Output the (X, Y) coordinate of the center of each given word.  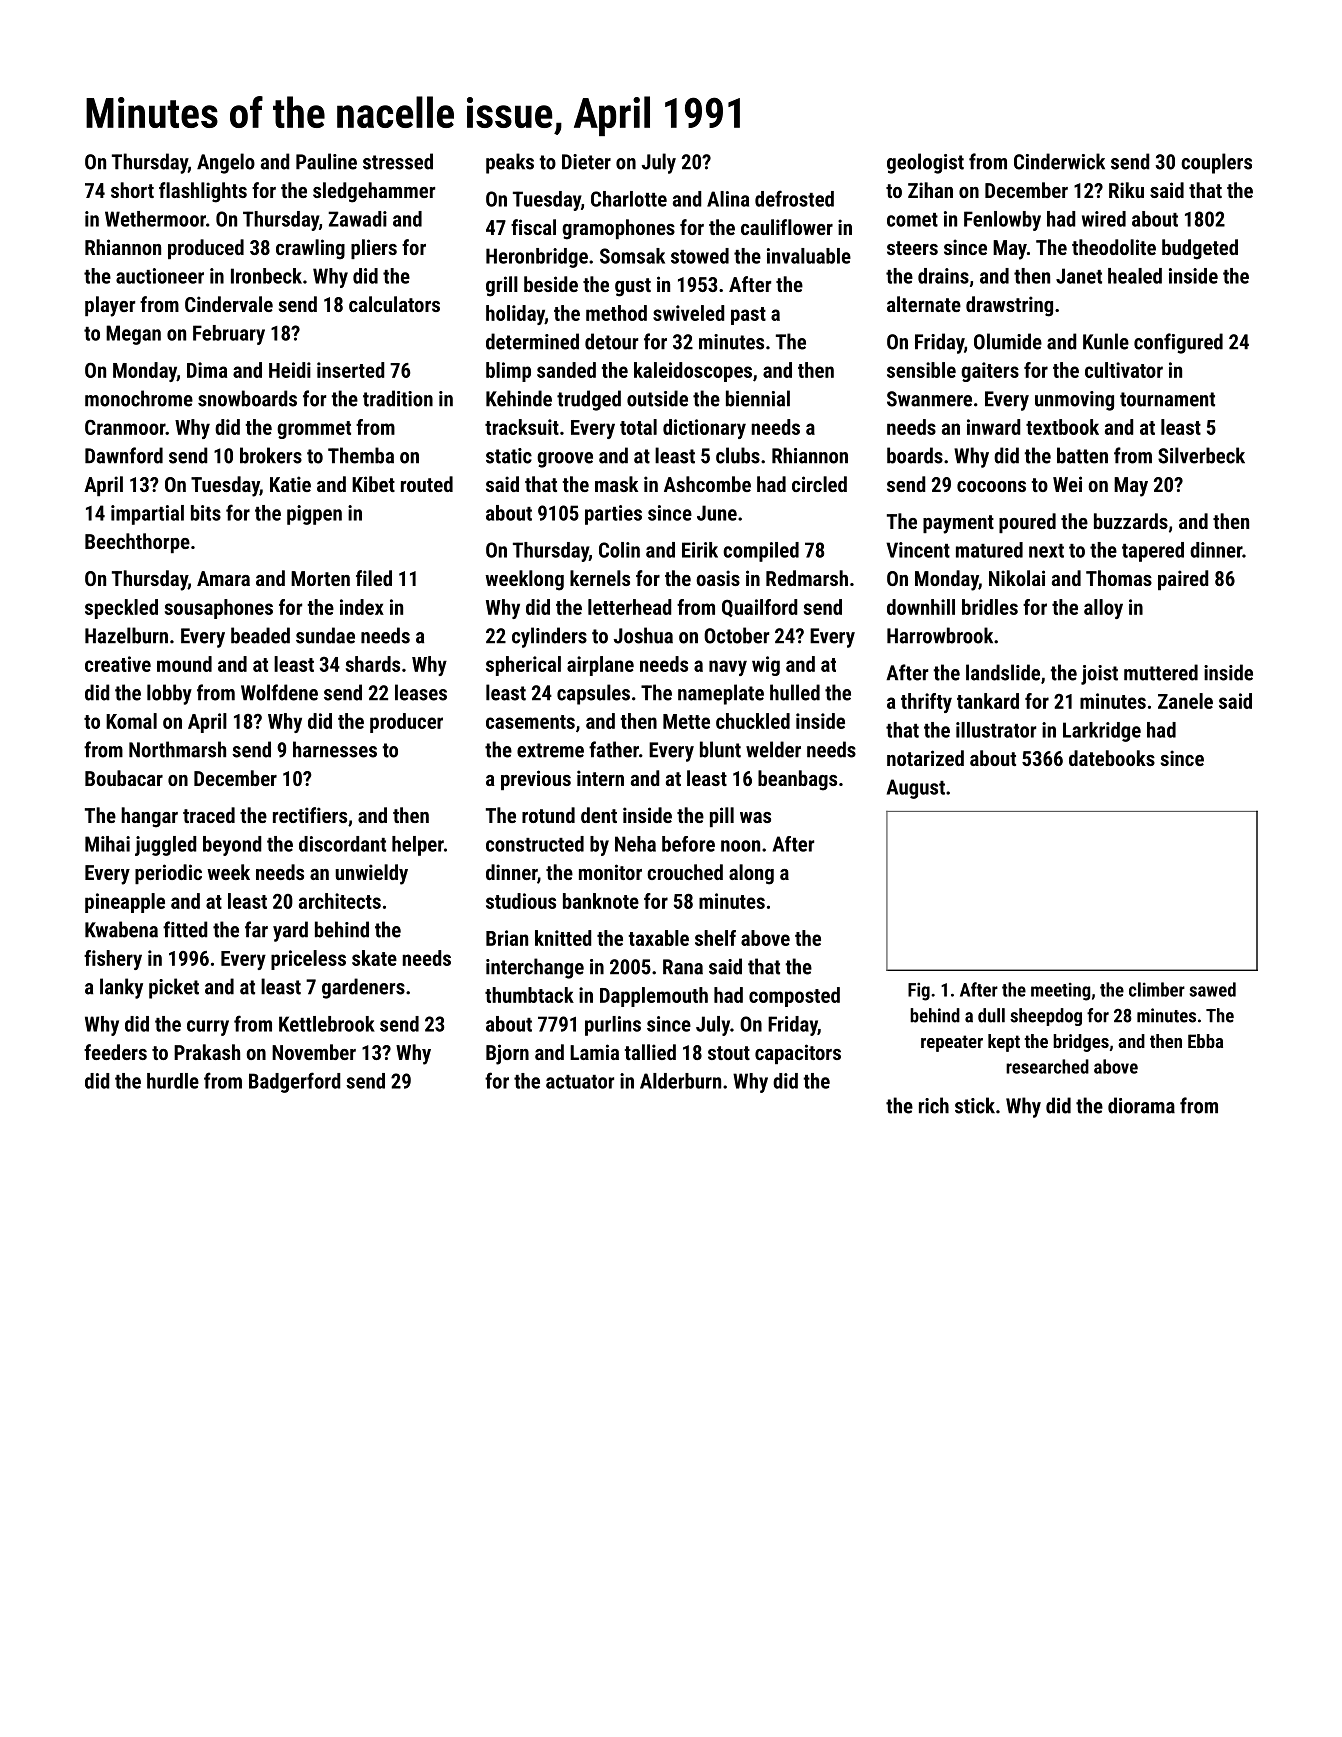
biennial (758, 398)
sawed (1213, 989)
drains (943, 276)
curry (208, 1028)
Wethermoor (155, 219)
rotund (548, 815)
